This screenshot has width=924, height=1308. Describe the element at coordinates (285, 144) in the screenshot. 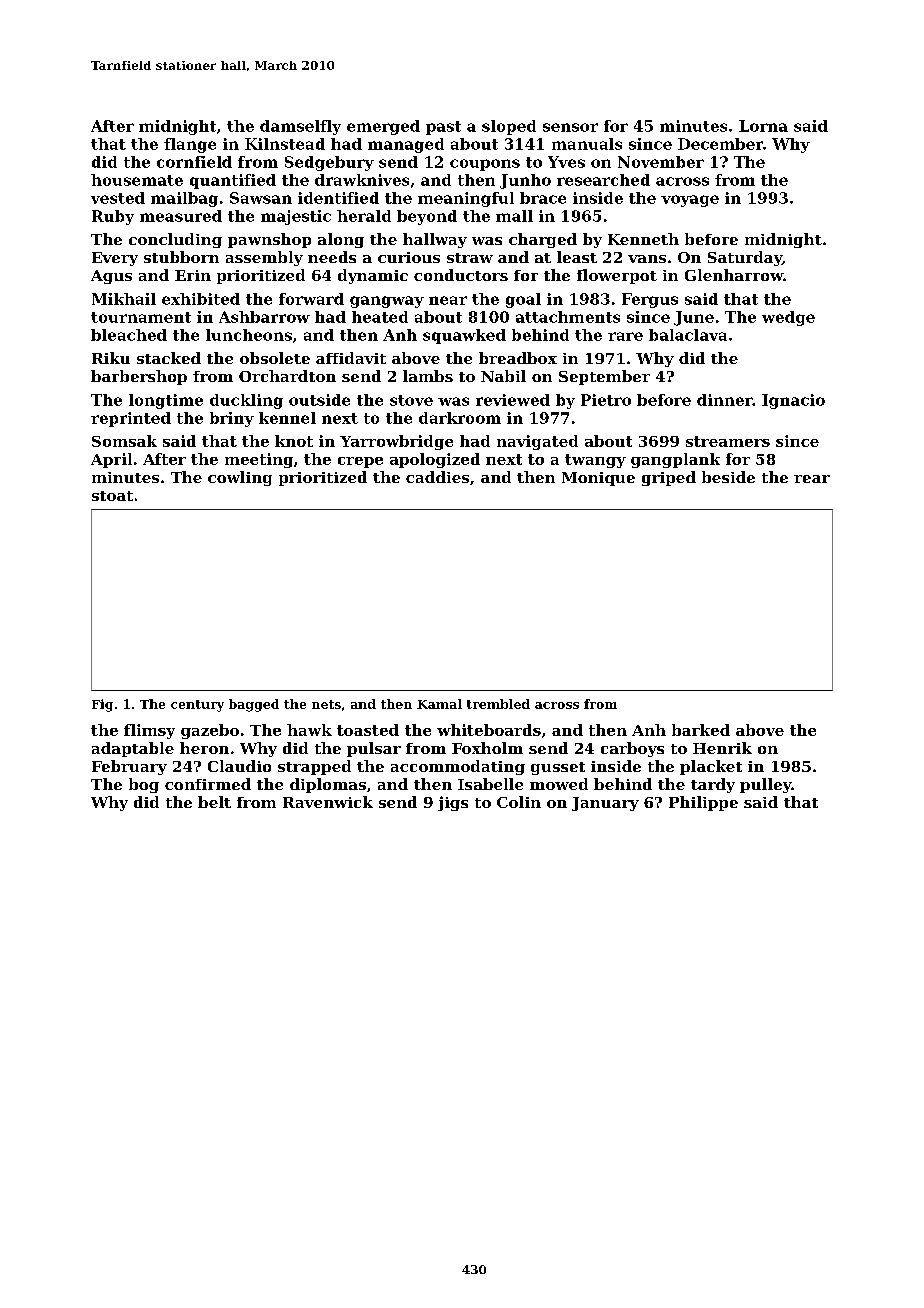

I see `Kilnstead` at that location.
